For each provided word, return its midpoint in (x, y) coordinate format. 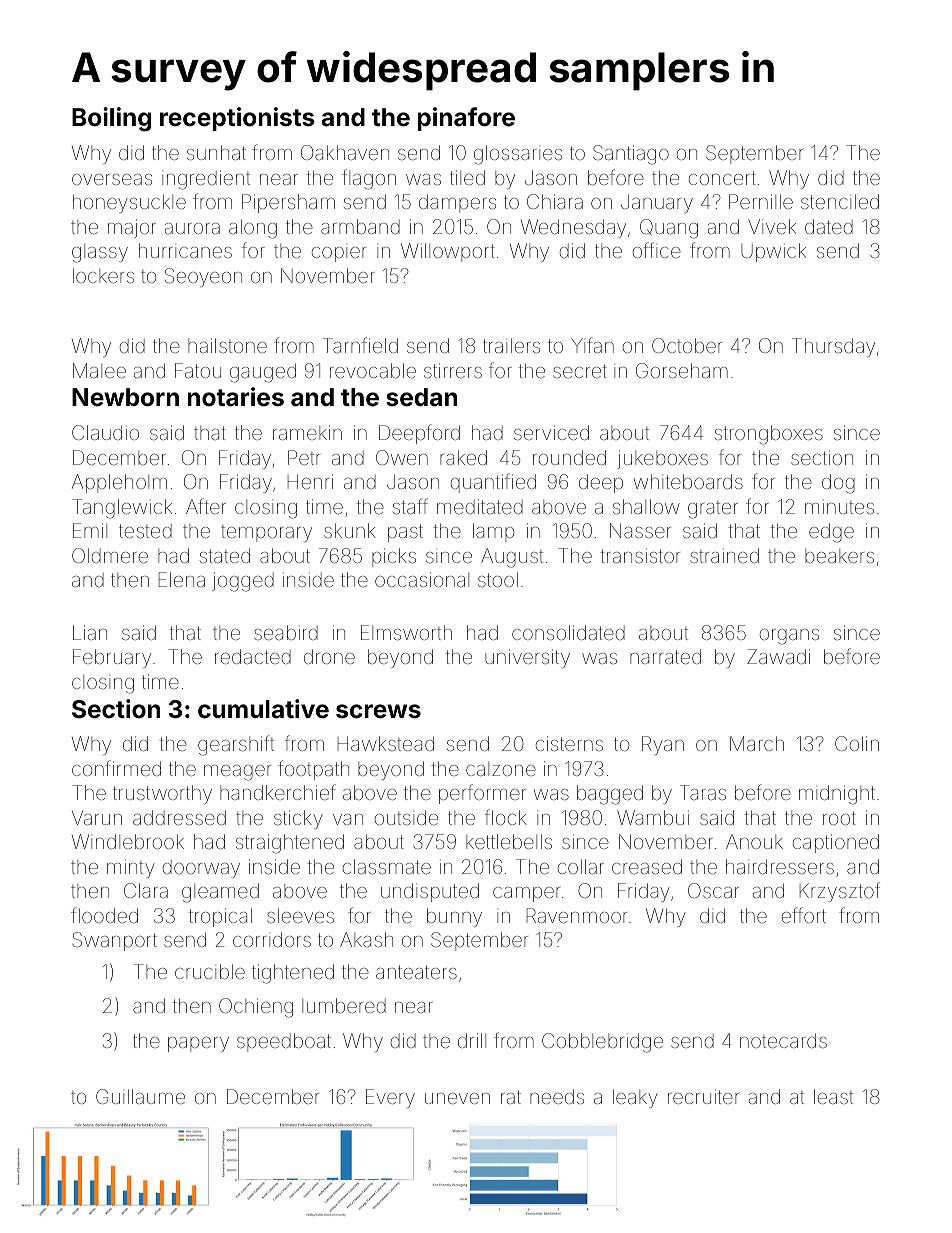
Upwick (773, 252)
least (833, 1096)
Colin (857, 743)
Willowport (448, 252)
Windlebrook (128, 841)
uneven (457, 1098)
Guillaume (140, 1096)
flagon (369, 179)
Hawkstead (386, 743)
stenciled (840, 201)
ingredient (206, 180)
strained (724, 555)
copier (339, 254)
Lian (90, 632)
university (527, 658)
